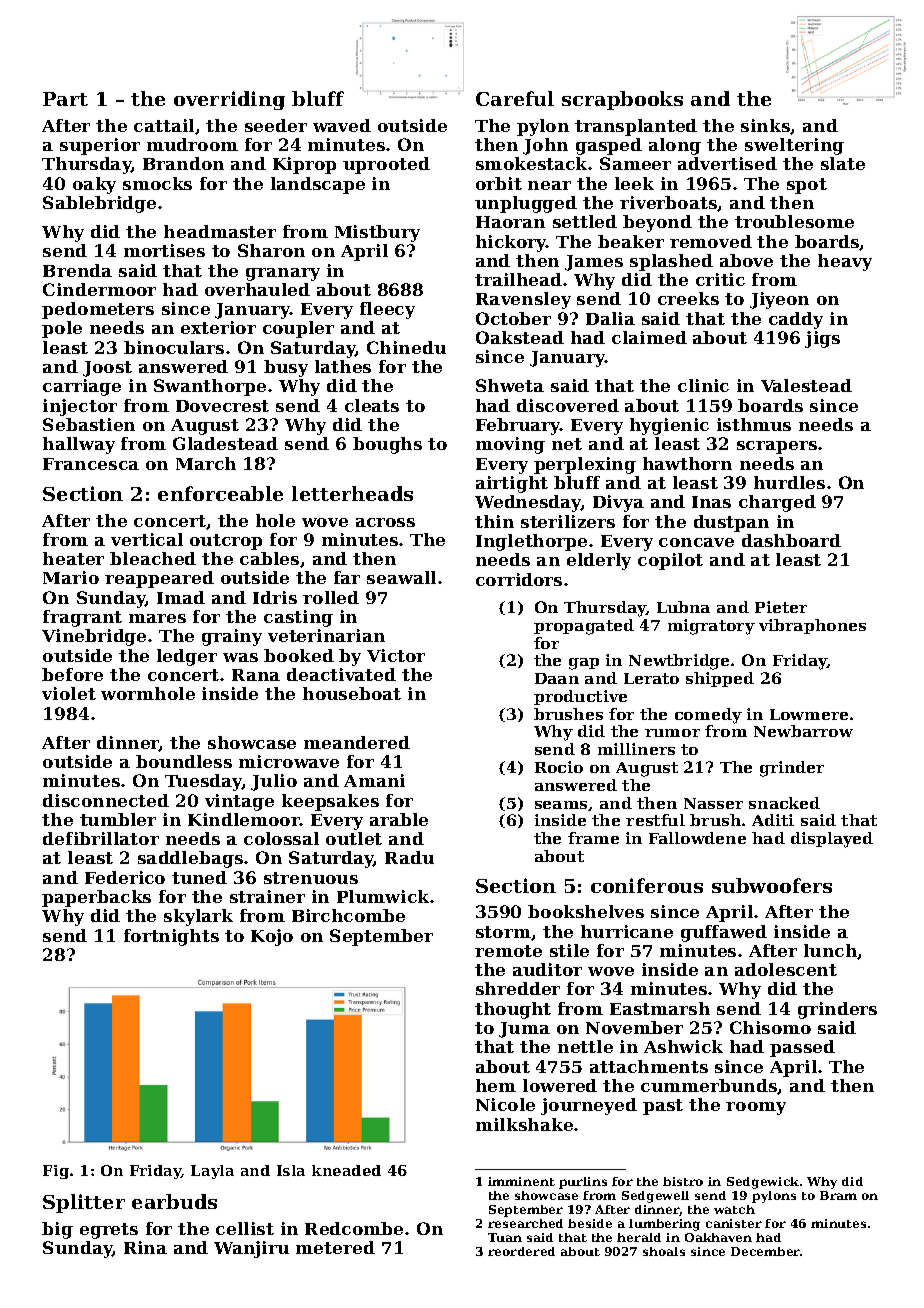 Image resolution: width=924 pixels, height=1308 pixels. I want to click on headmaster, so click(220, 231).
